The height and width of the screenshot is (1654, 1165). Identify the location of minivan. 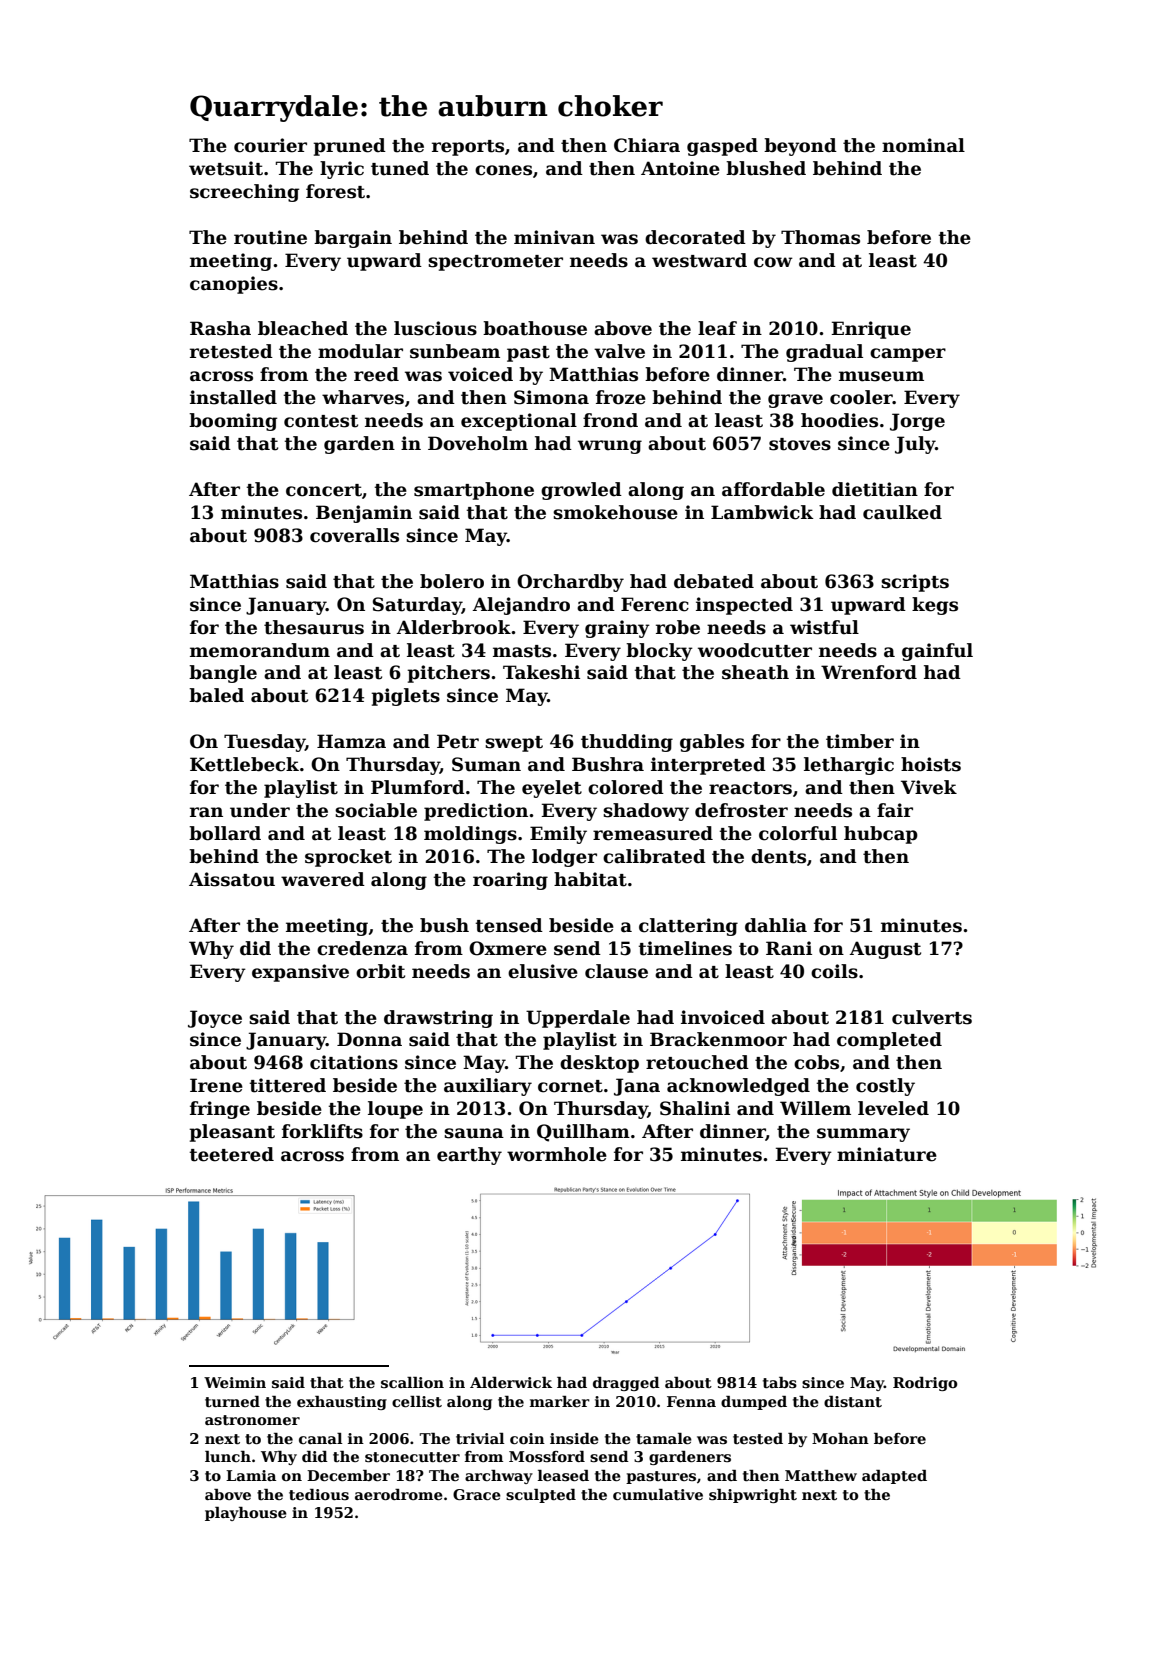
(554, 237).
